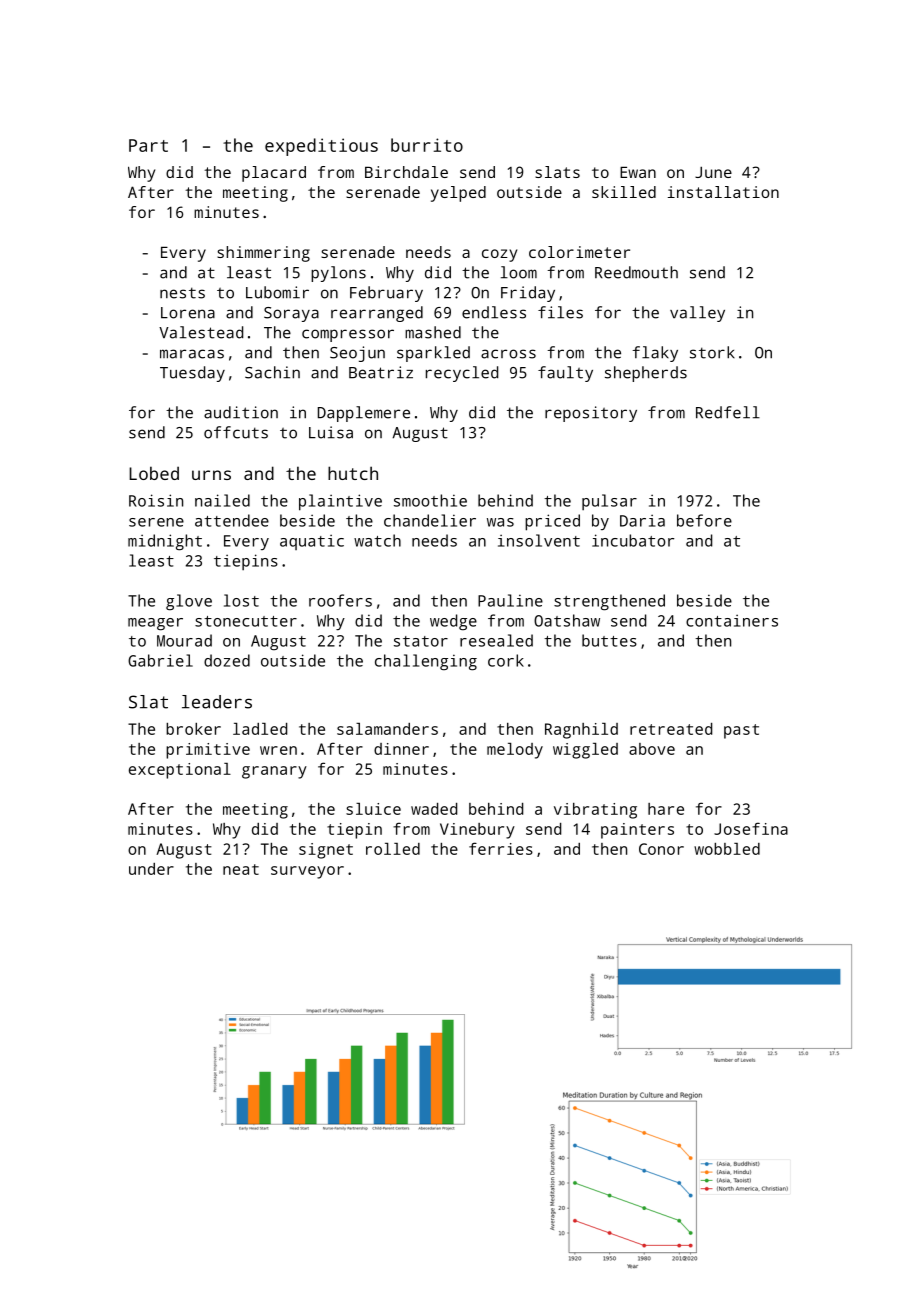 The height and width of the page is (1314, 924). Describe the element at coordinates (636, 272) in the page. I see `Reedmouth` at that location.
